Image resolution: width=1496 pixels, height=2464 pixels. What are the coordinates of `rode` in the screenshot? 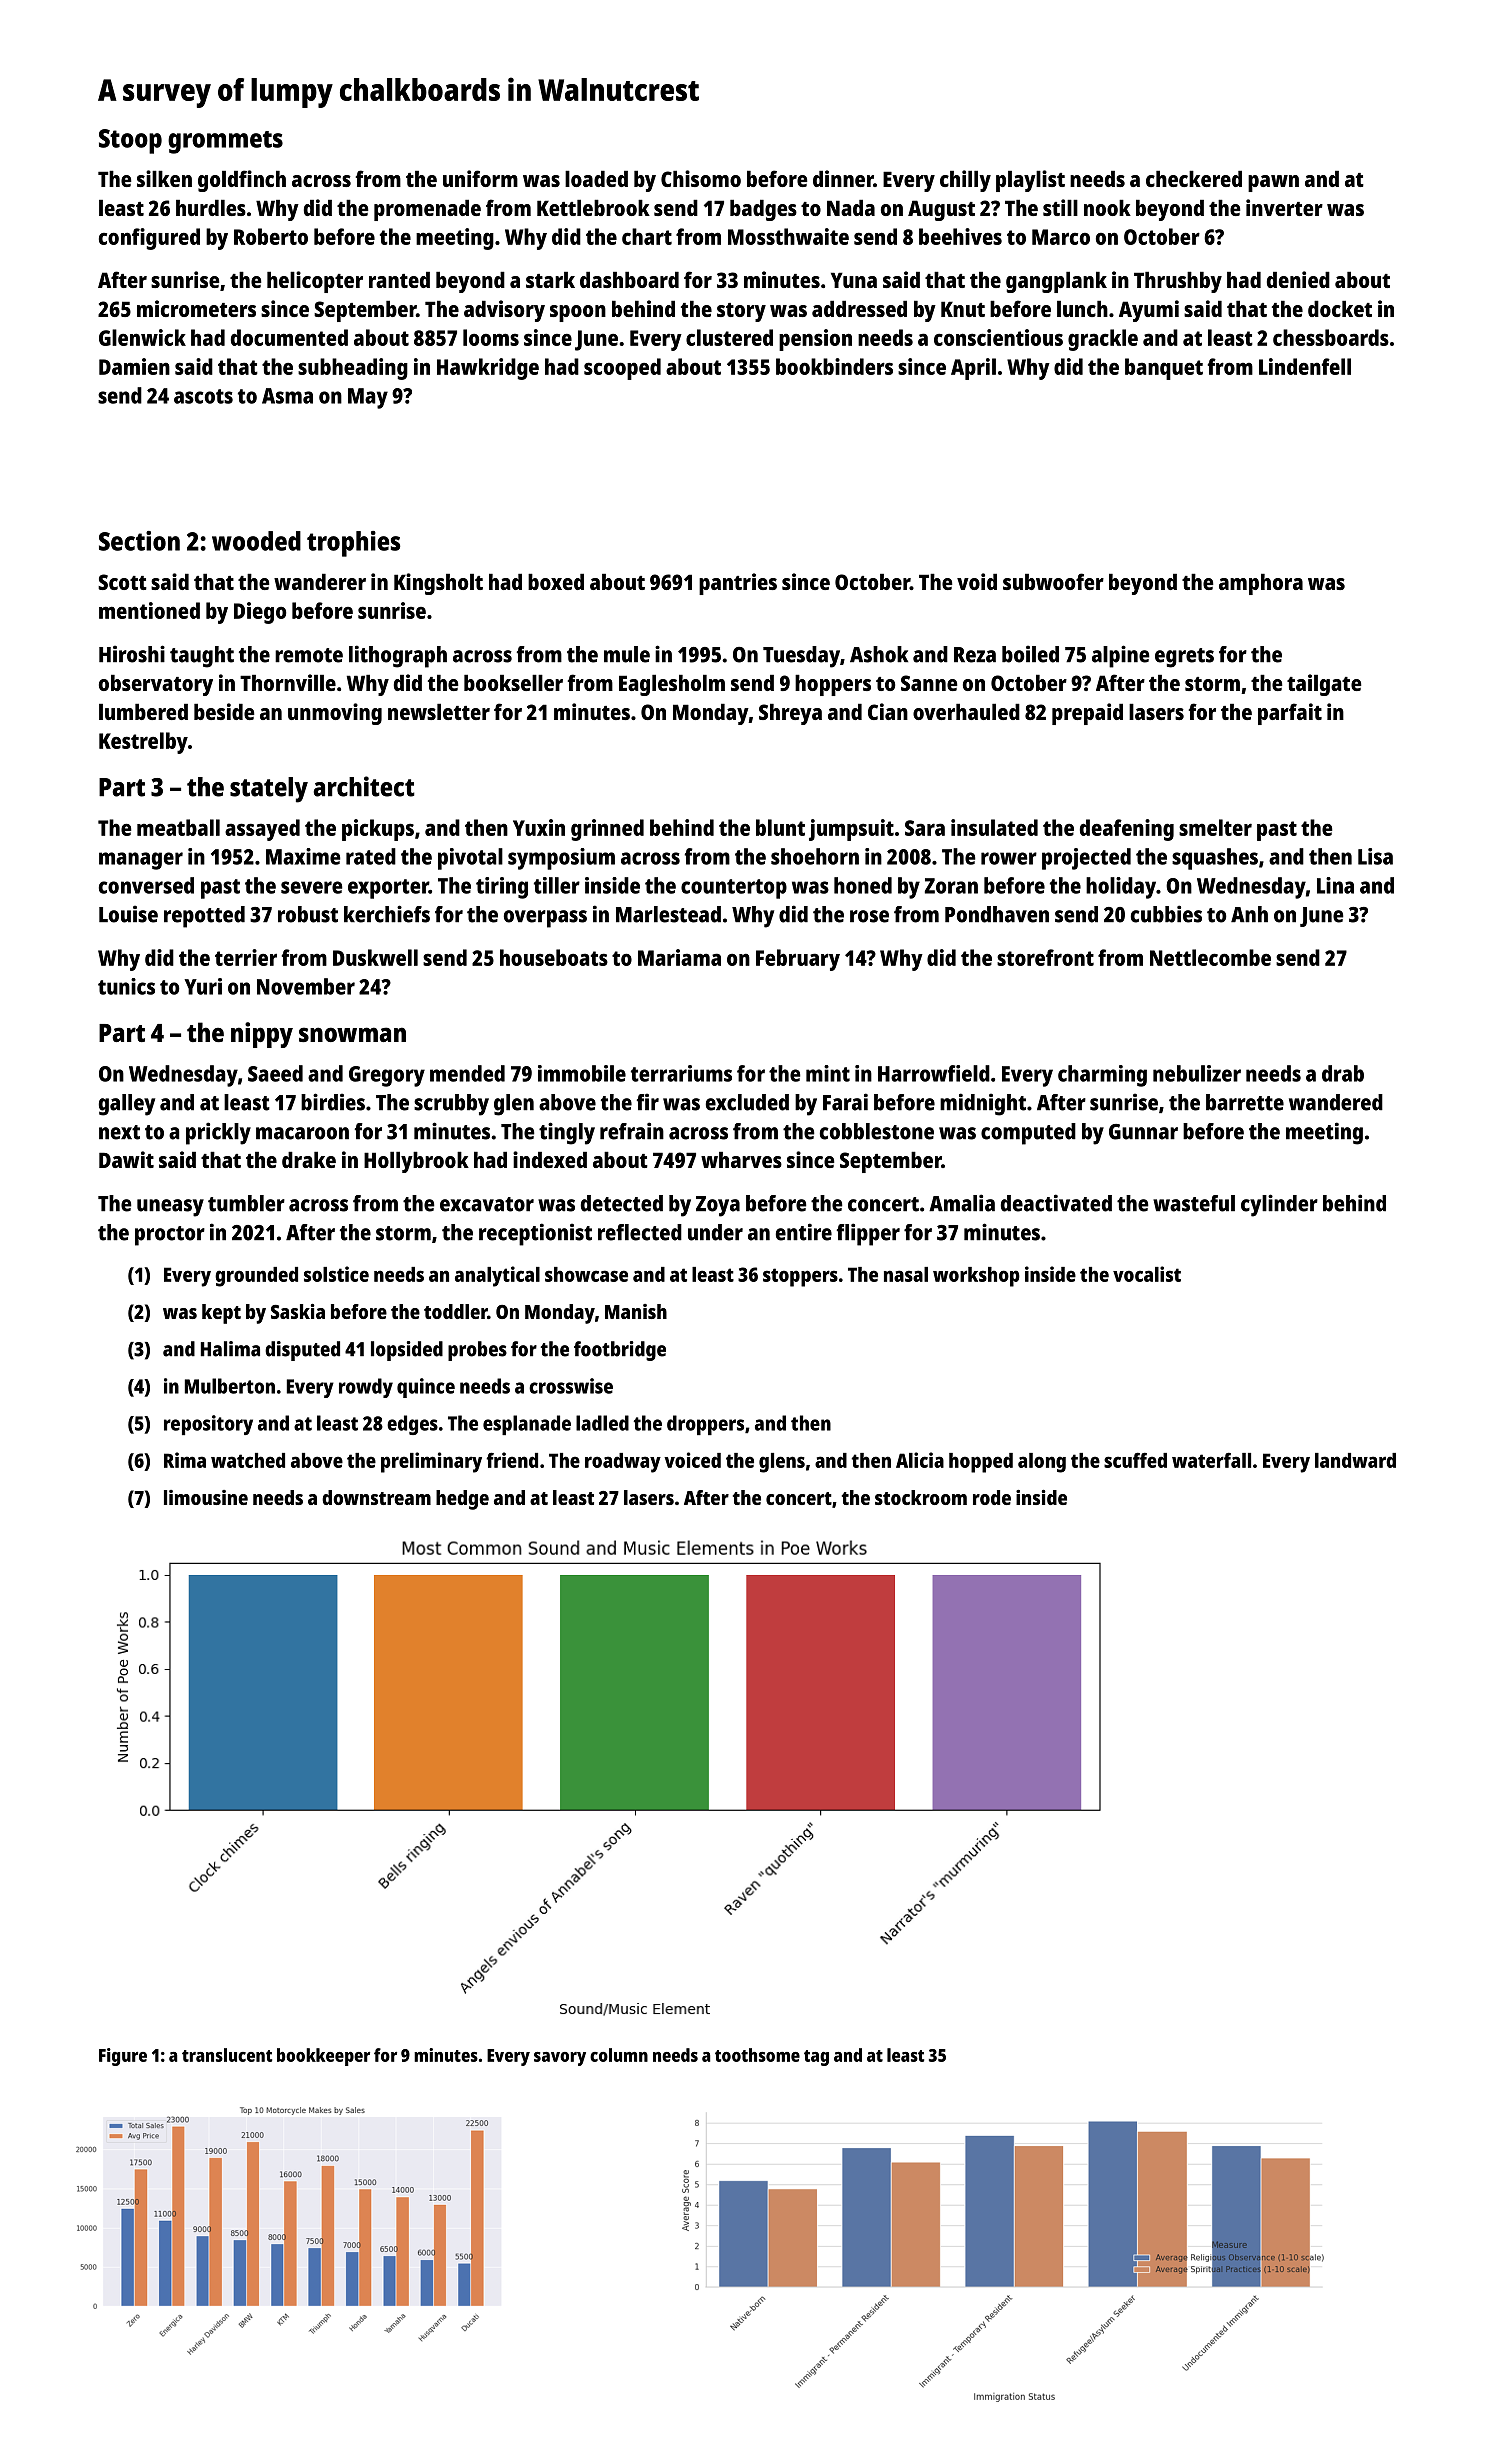 It's located at (992, 1497).
